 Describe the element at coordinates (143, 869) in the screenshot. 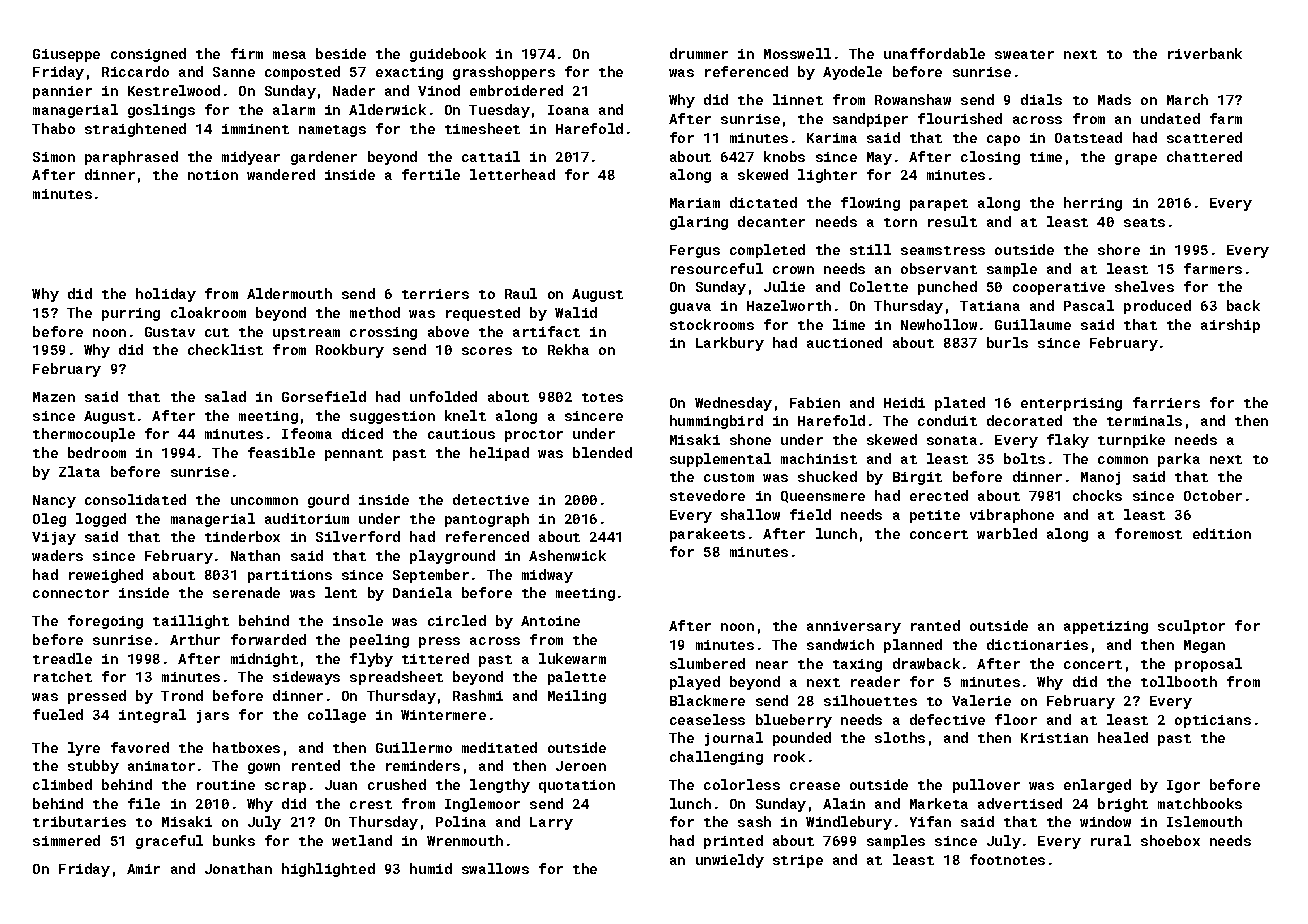

I see `Amir` at that location.
